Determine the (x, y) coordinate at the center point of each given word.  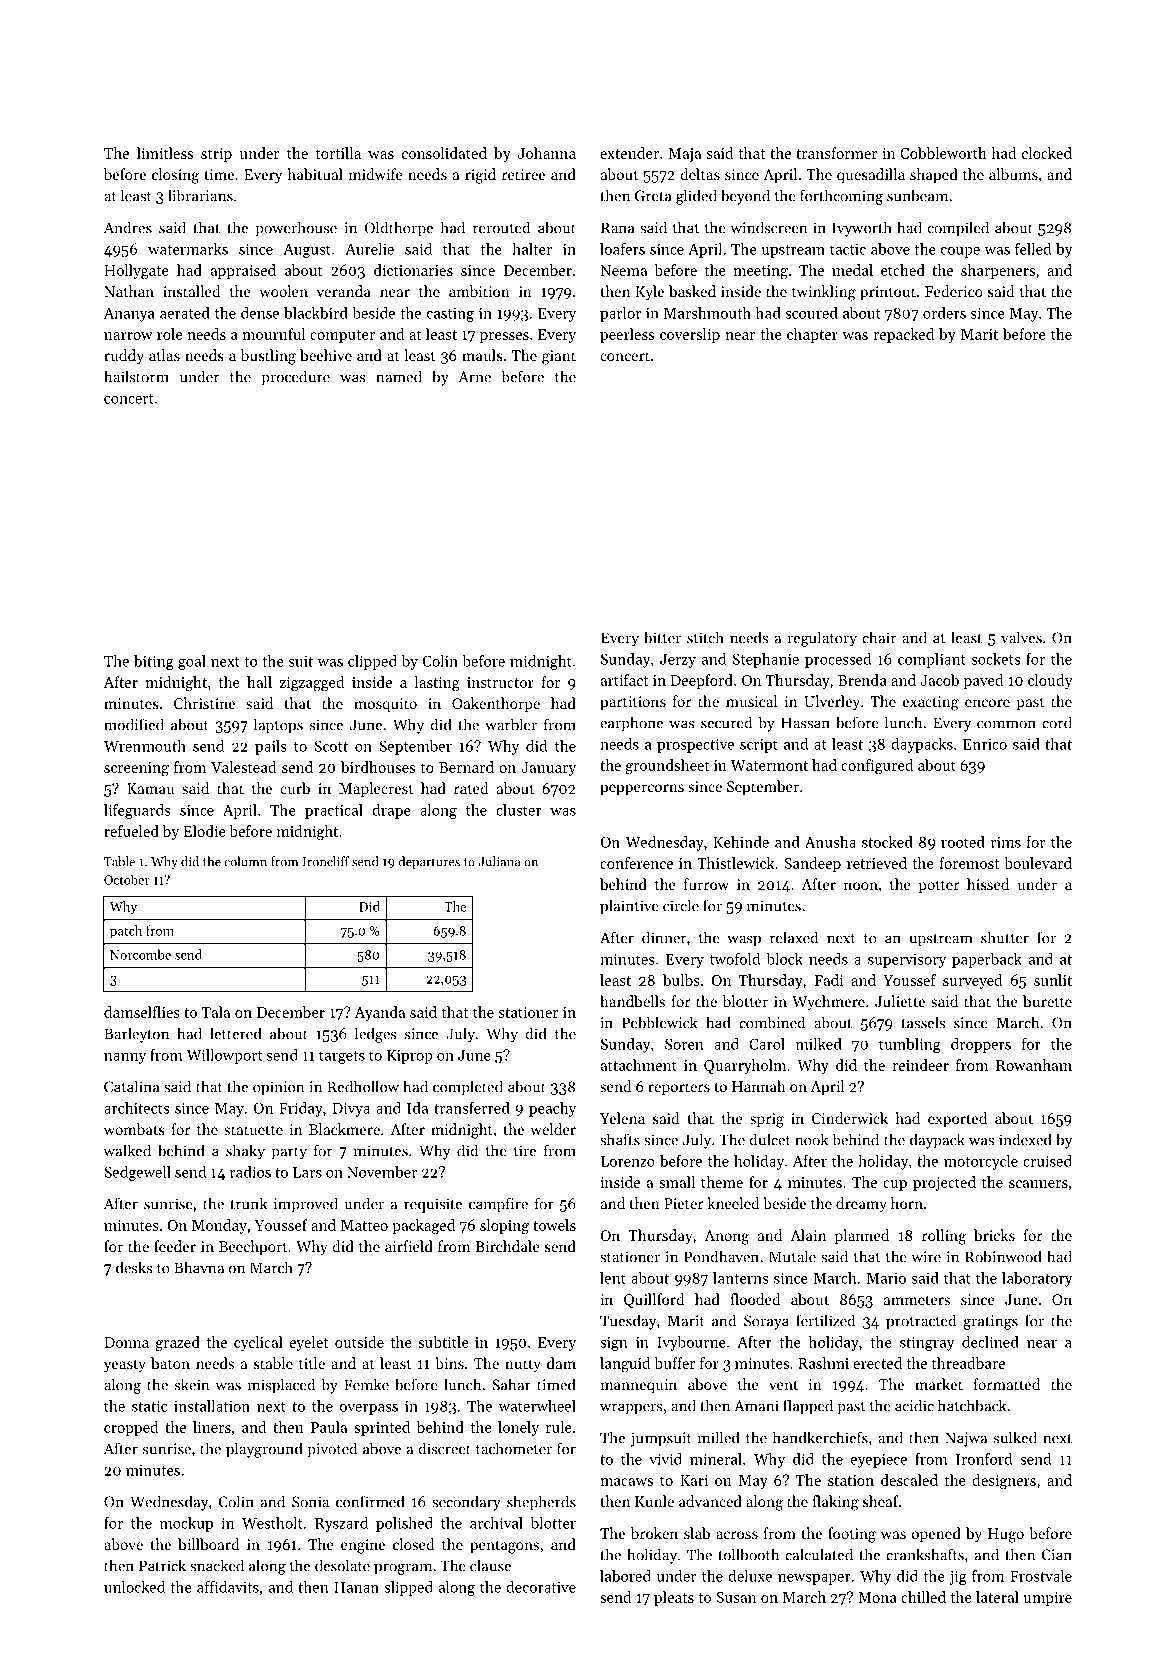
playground (264, 1450)
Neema (623, 270)
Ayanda (379, 1013)
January (548, 769)
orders (944, 313)
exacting (931, 703)
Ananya (129, 315)
